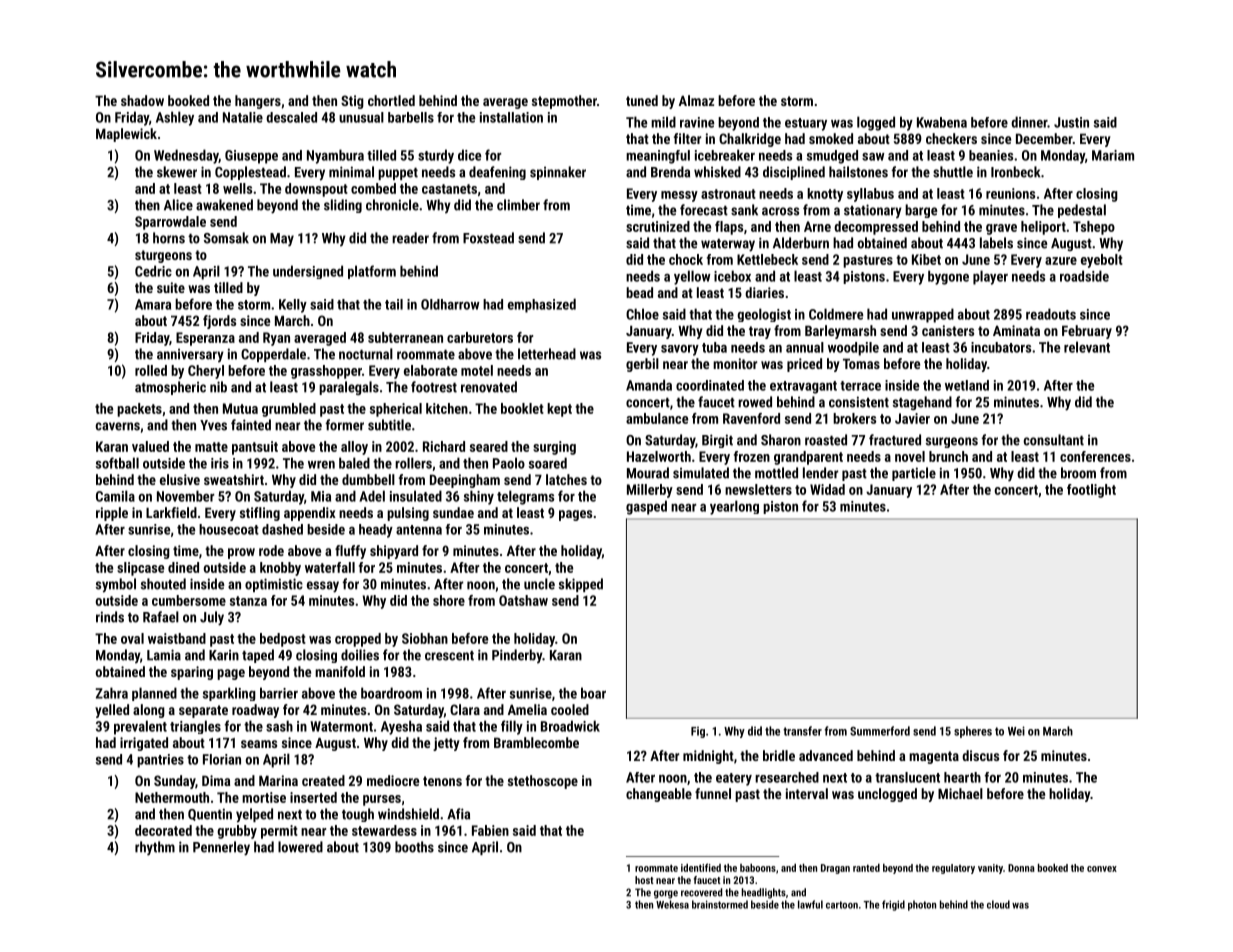  Describe the element at coordinates (1016, 731) in the screenshot. I see `Wei` at that location.
